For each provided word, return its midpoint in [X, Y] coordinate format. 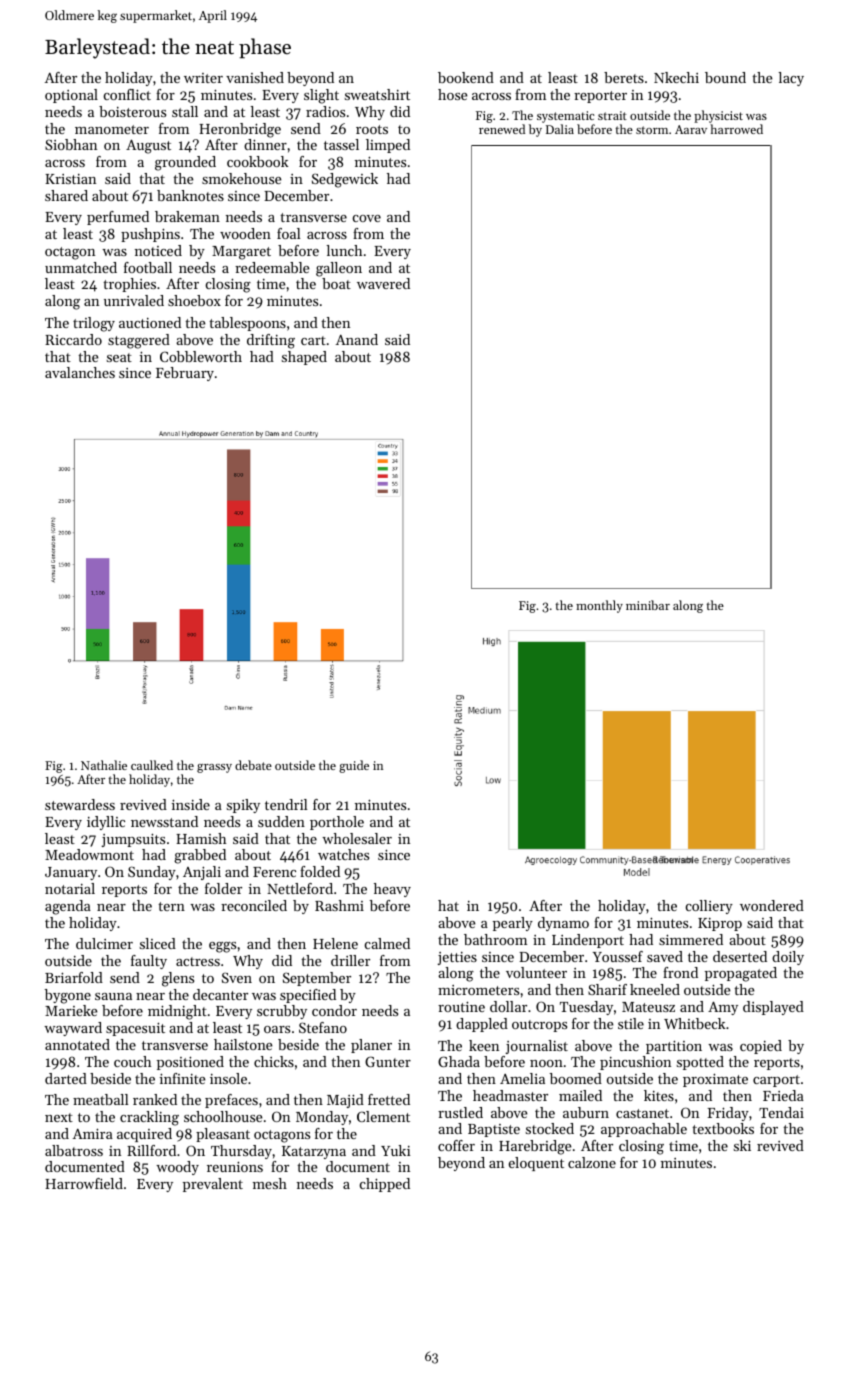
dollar [508, 1006]
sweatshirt [377, 94]
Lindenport [588, 941]
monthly [599, 606]
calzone [592, 1162]
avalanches [80, 372]
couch [132, 1061]
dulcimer [104, 943]
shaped [304, 358]
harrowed [736, 129]
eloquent [536, 1164]
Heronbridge [240, 130]
